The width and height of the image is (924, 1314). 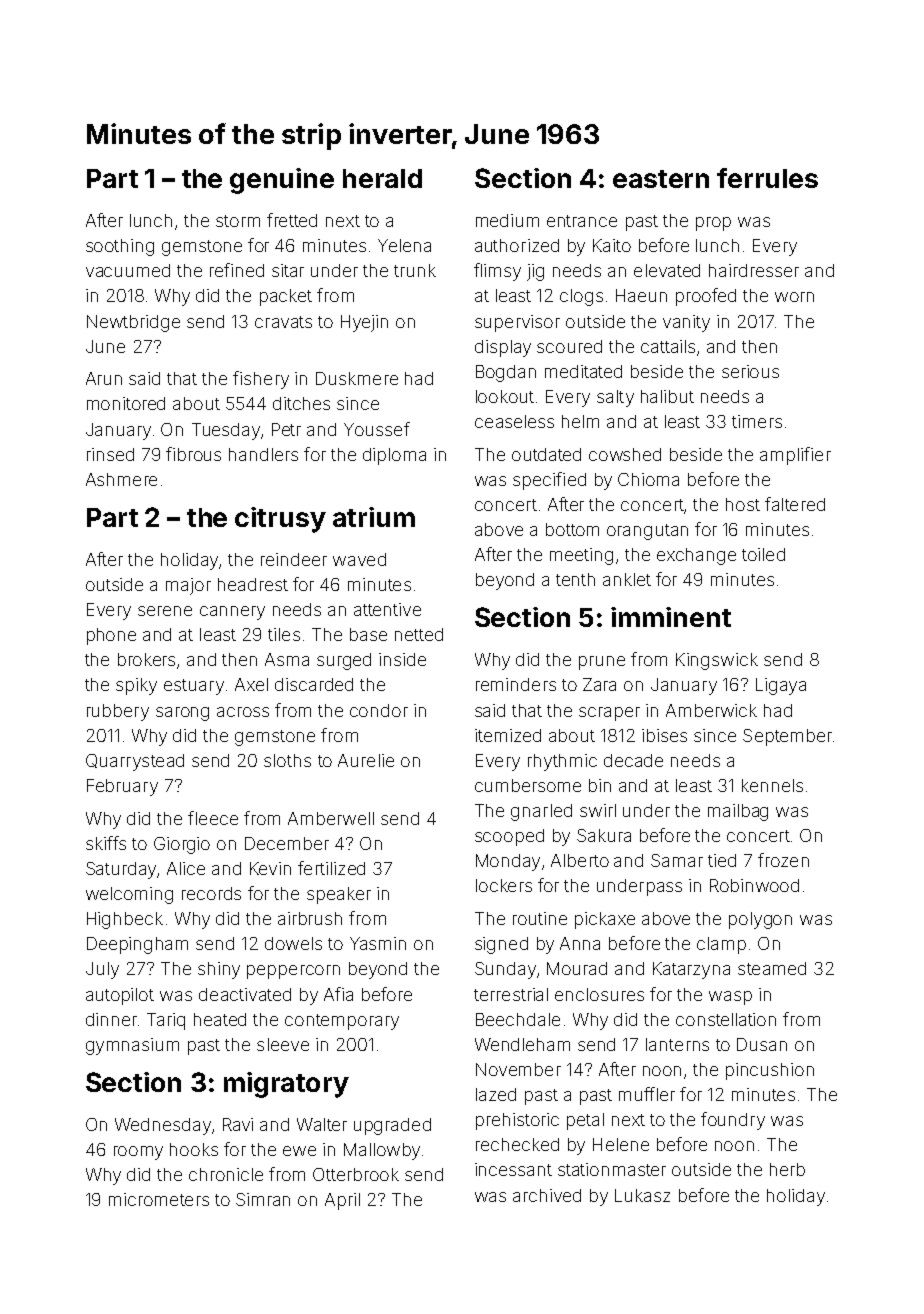 What do you see at coordinates (667, 270) in the image?
I see `elevated` at bounding box center [667, 270].
